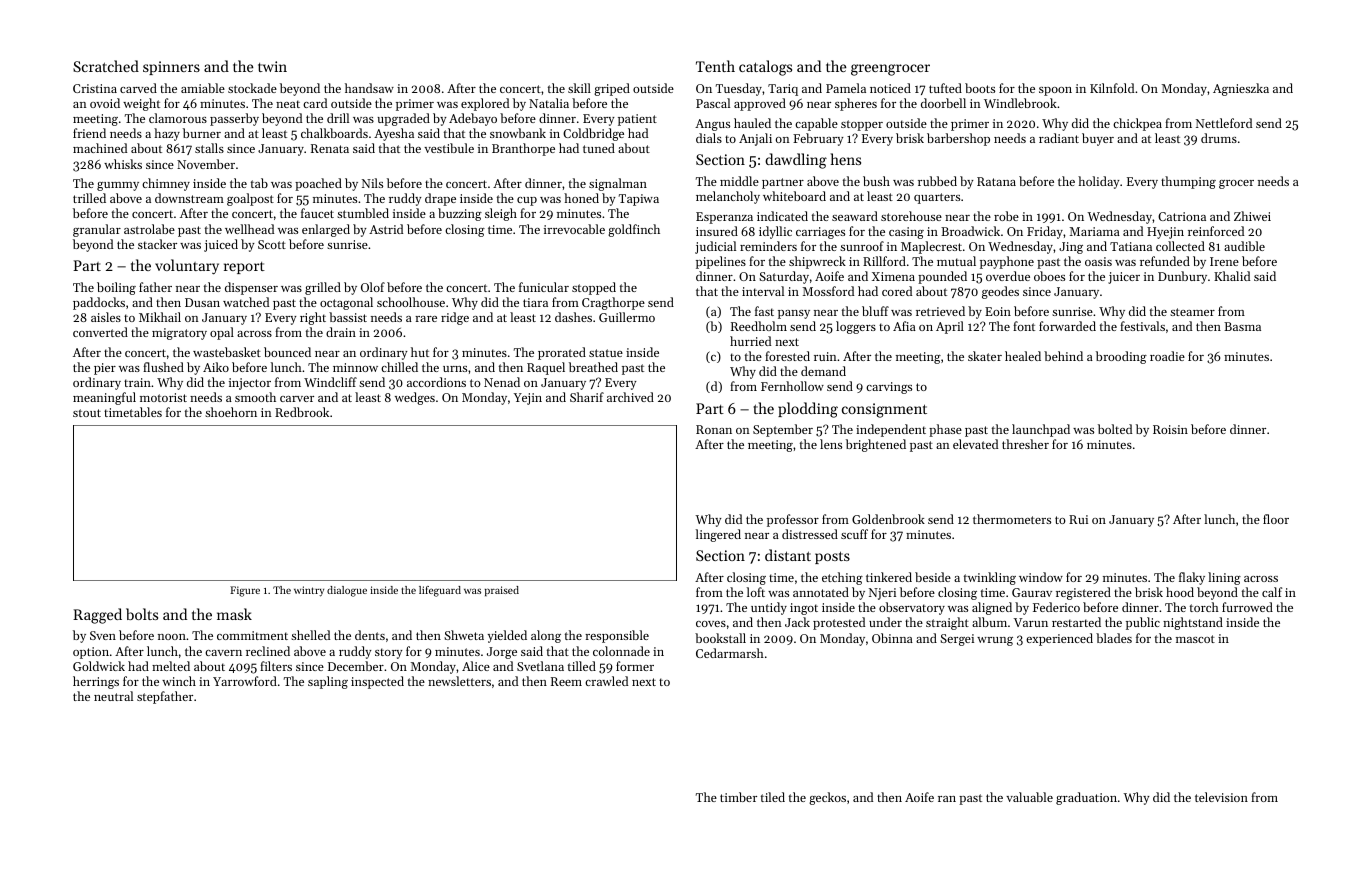 The height and width of the image is (887, 1372). What do you see at coordinates (113, 696) in the image?
I see `neutral` at bounding box center [113, 696].
